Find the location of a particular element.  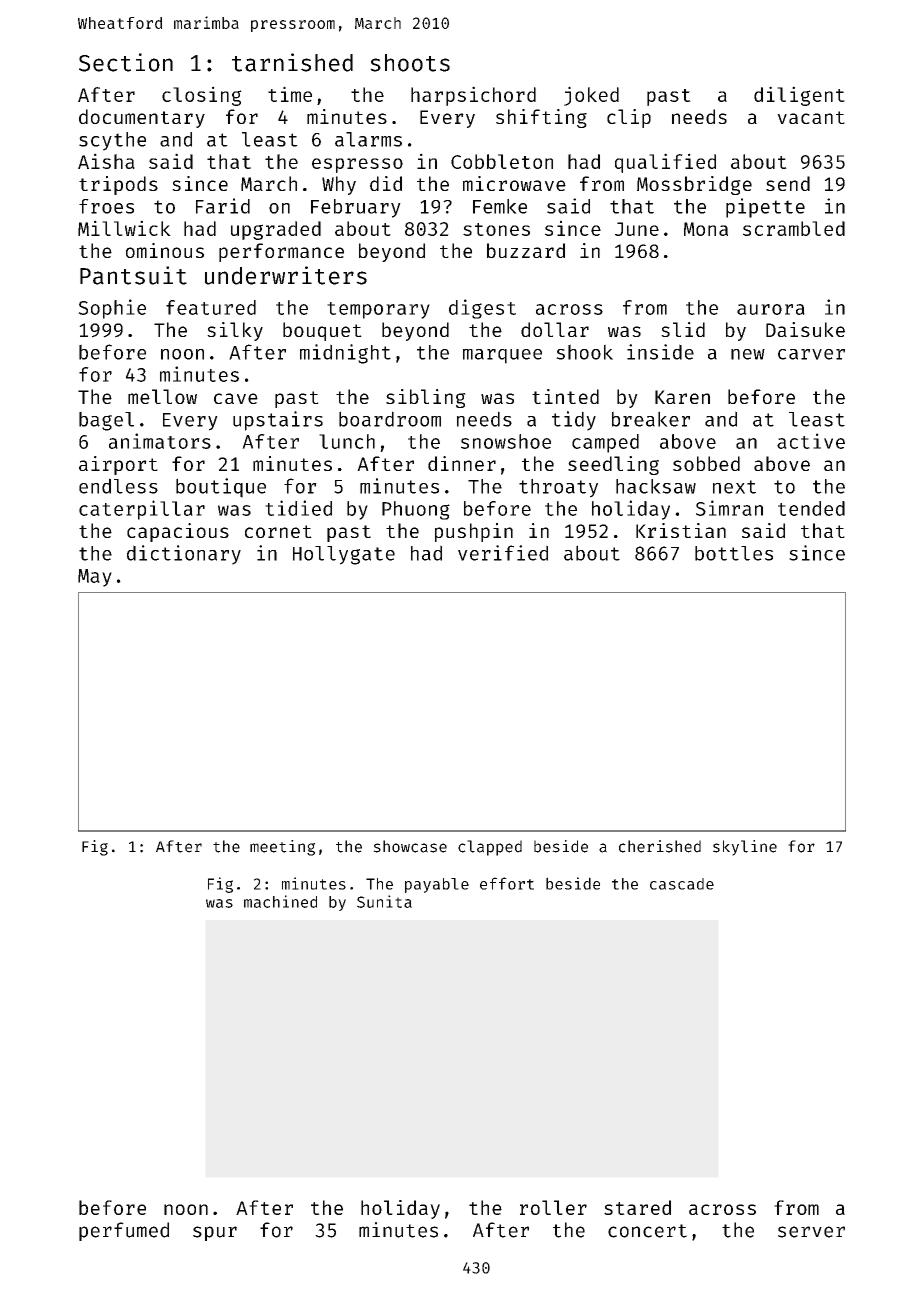

aurora is located at coordinates (771, 309).
